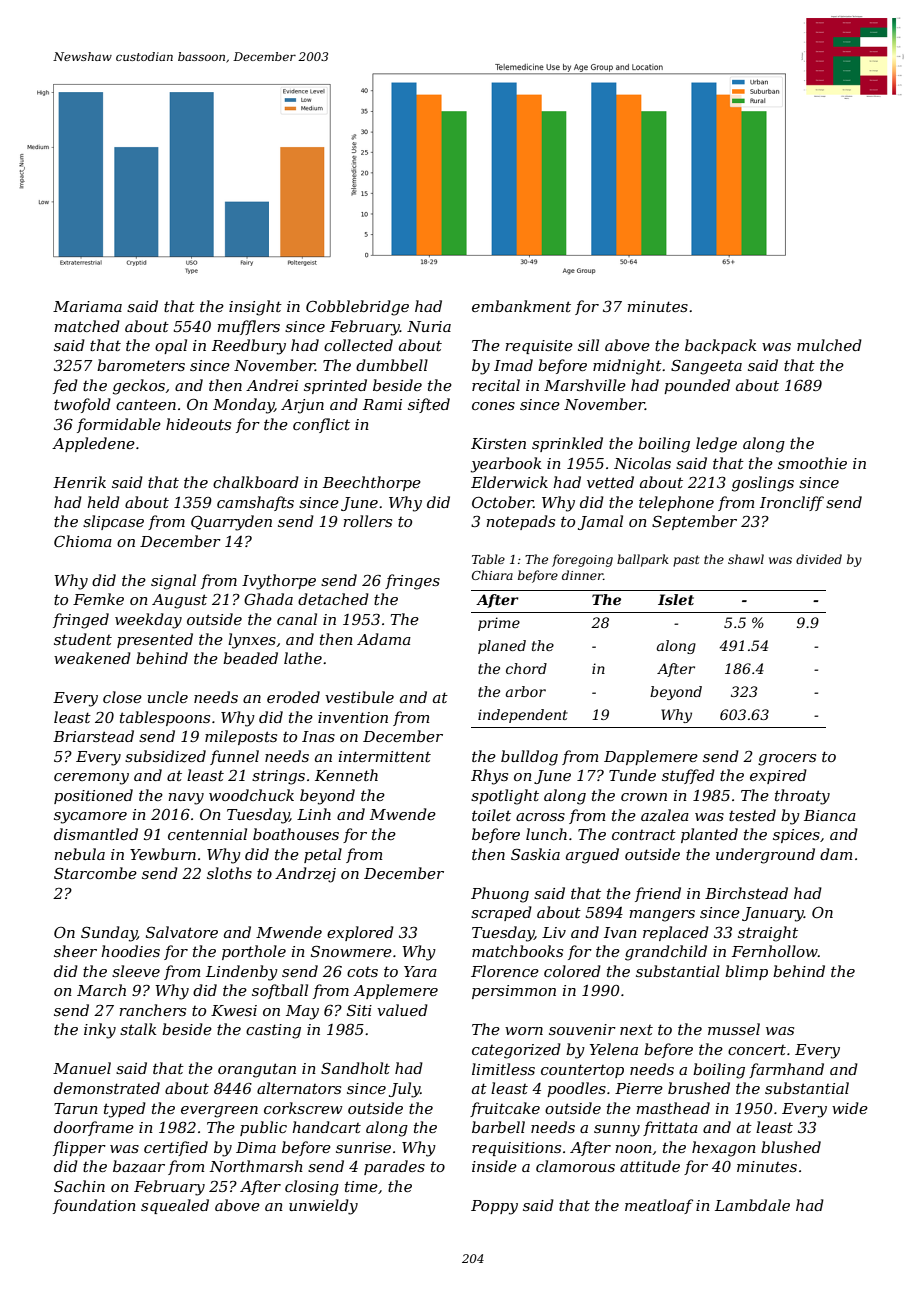 The width and height of the screenshot is (924, 1308). What do you see at coordinates (94, 1128) in the screenshot?
I see `doorframe` at bounding box center [94, 1128].
